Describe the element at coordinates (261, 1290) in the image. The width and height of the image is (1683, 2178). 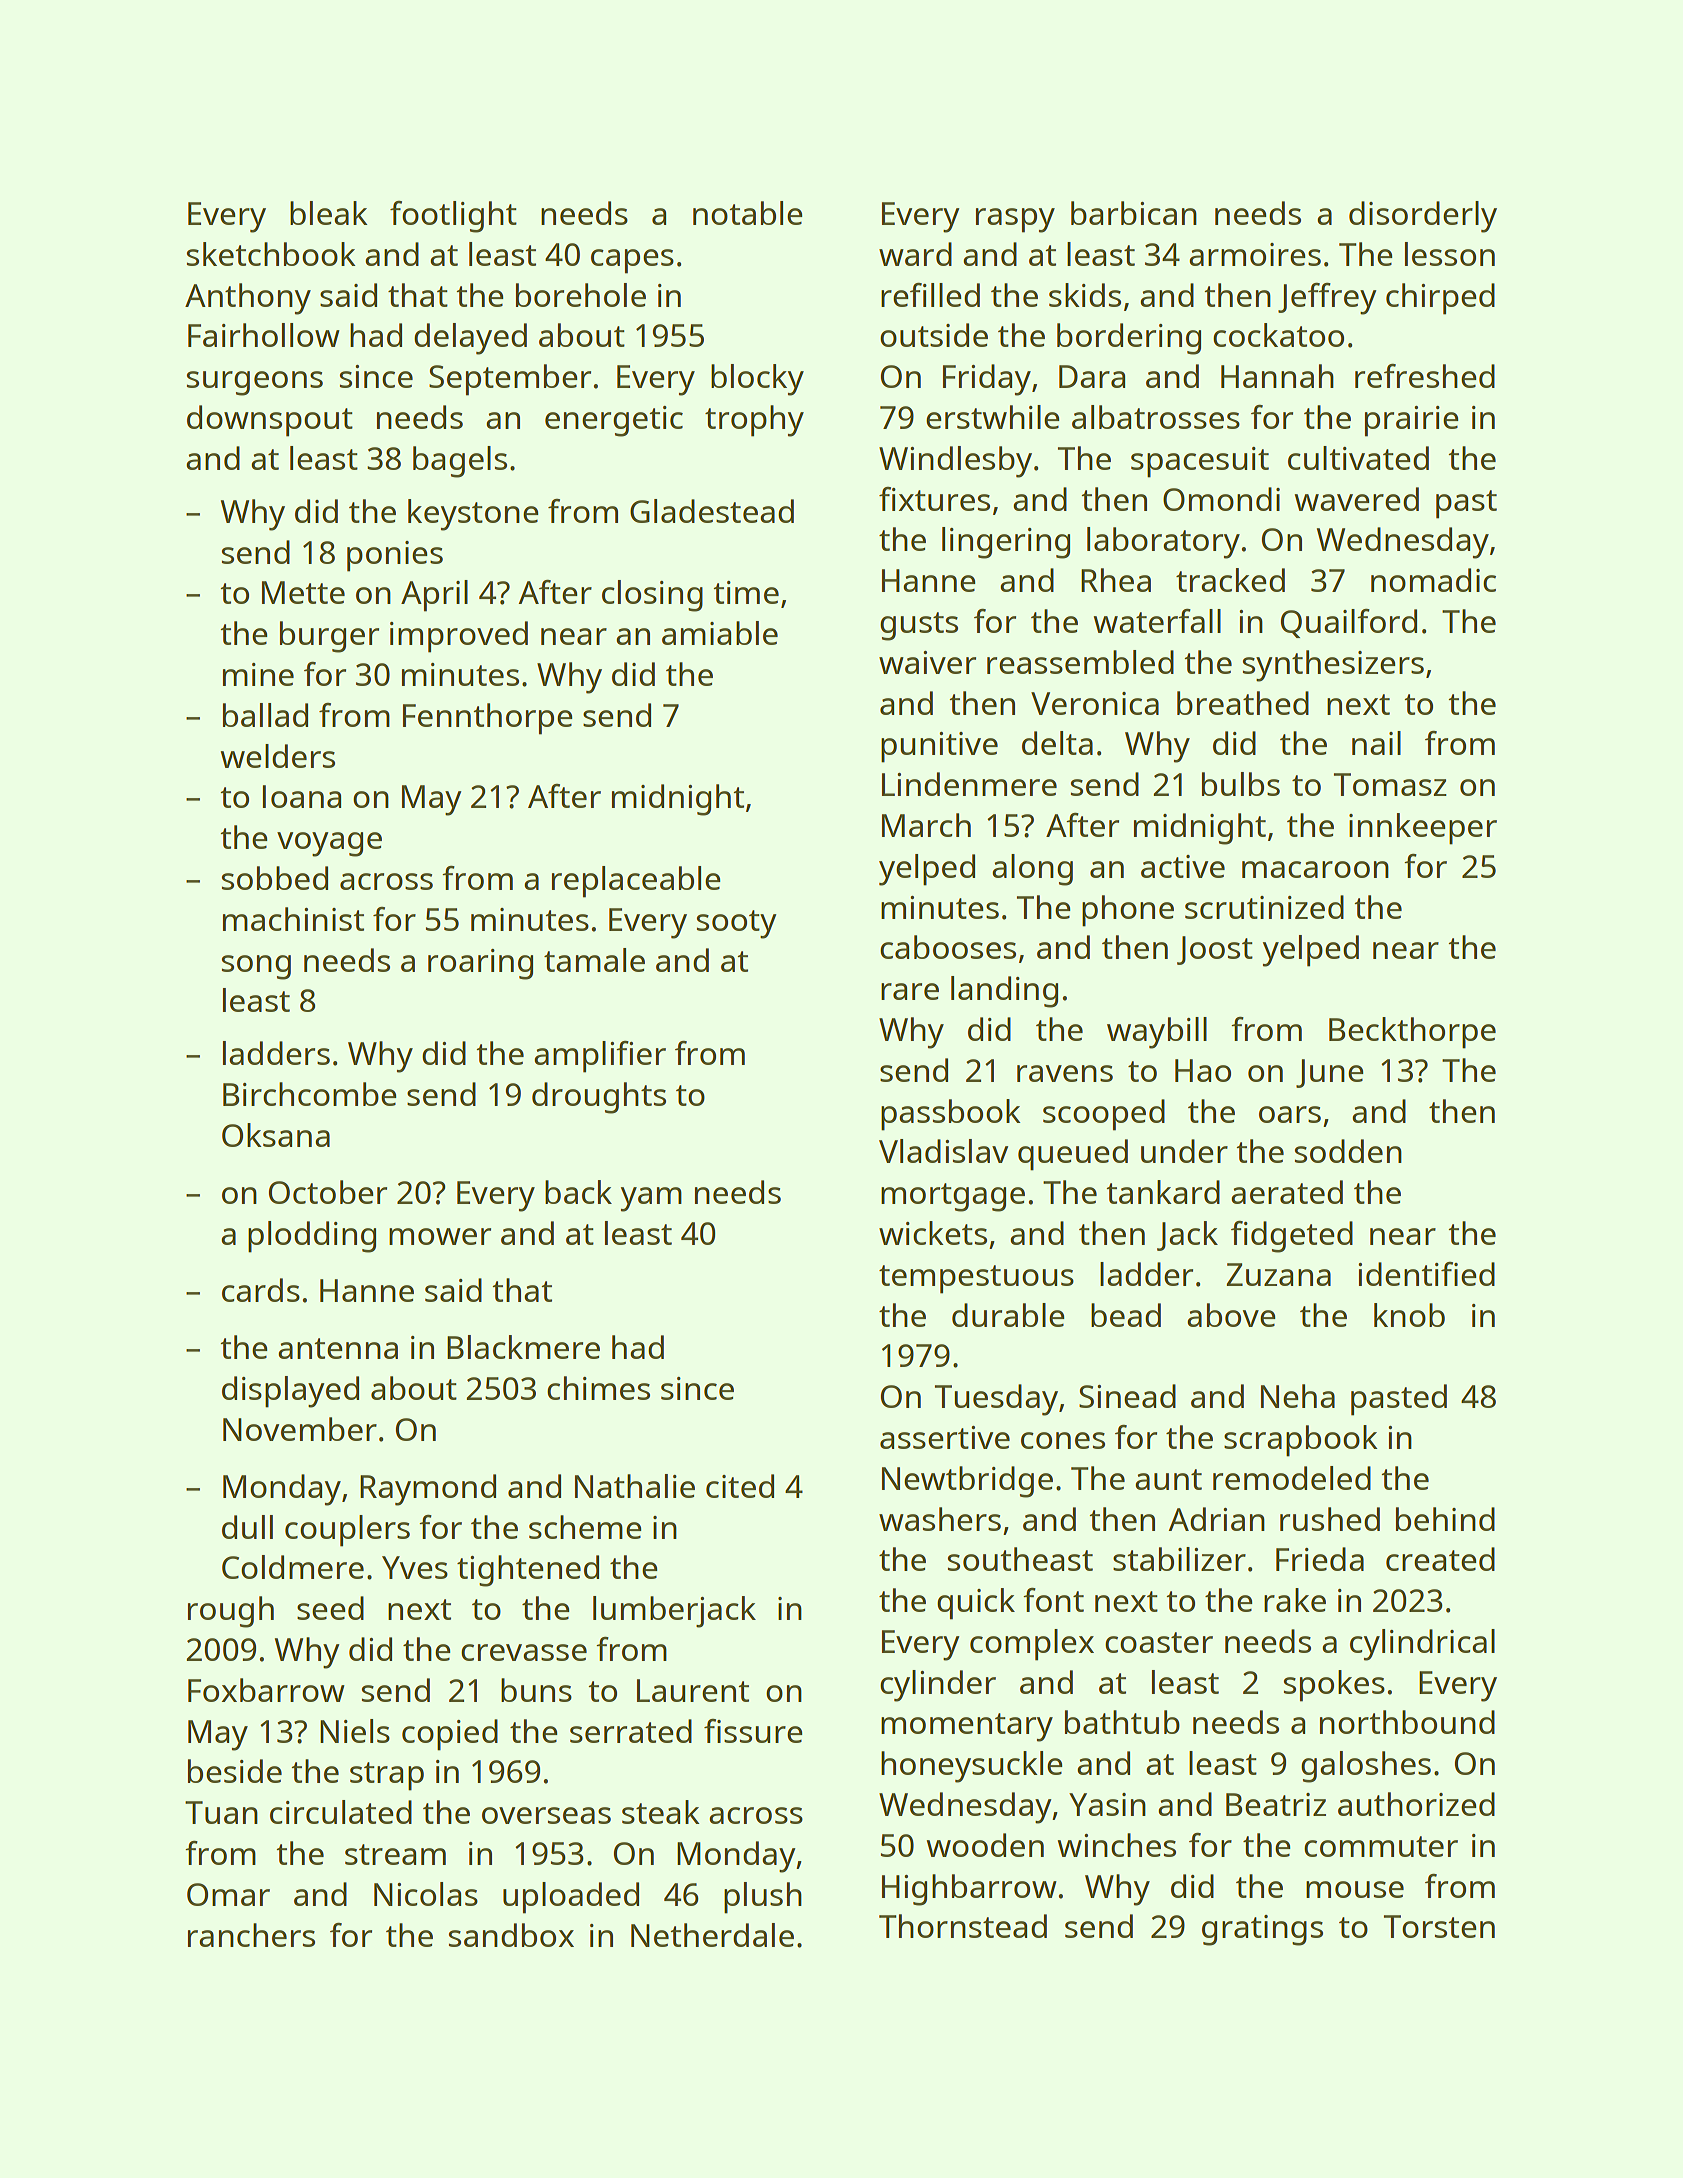
I see `cards` at that location.
